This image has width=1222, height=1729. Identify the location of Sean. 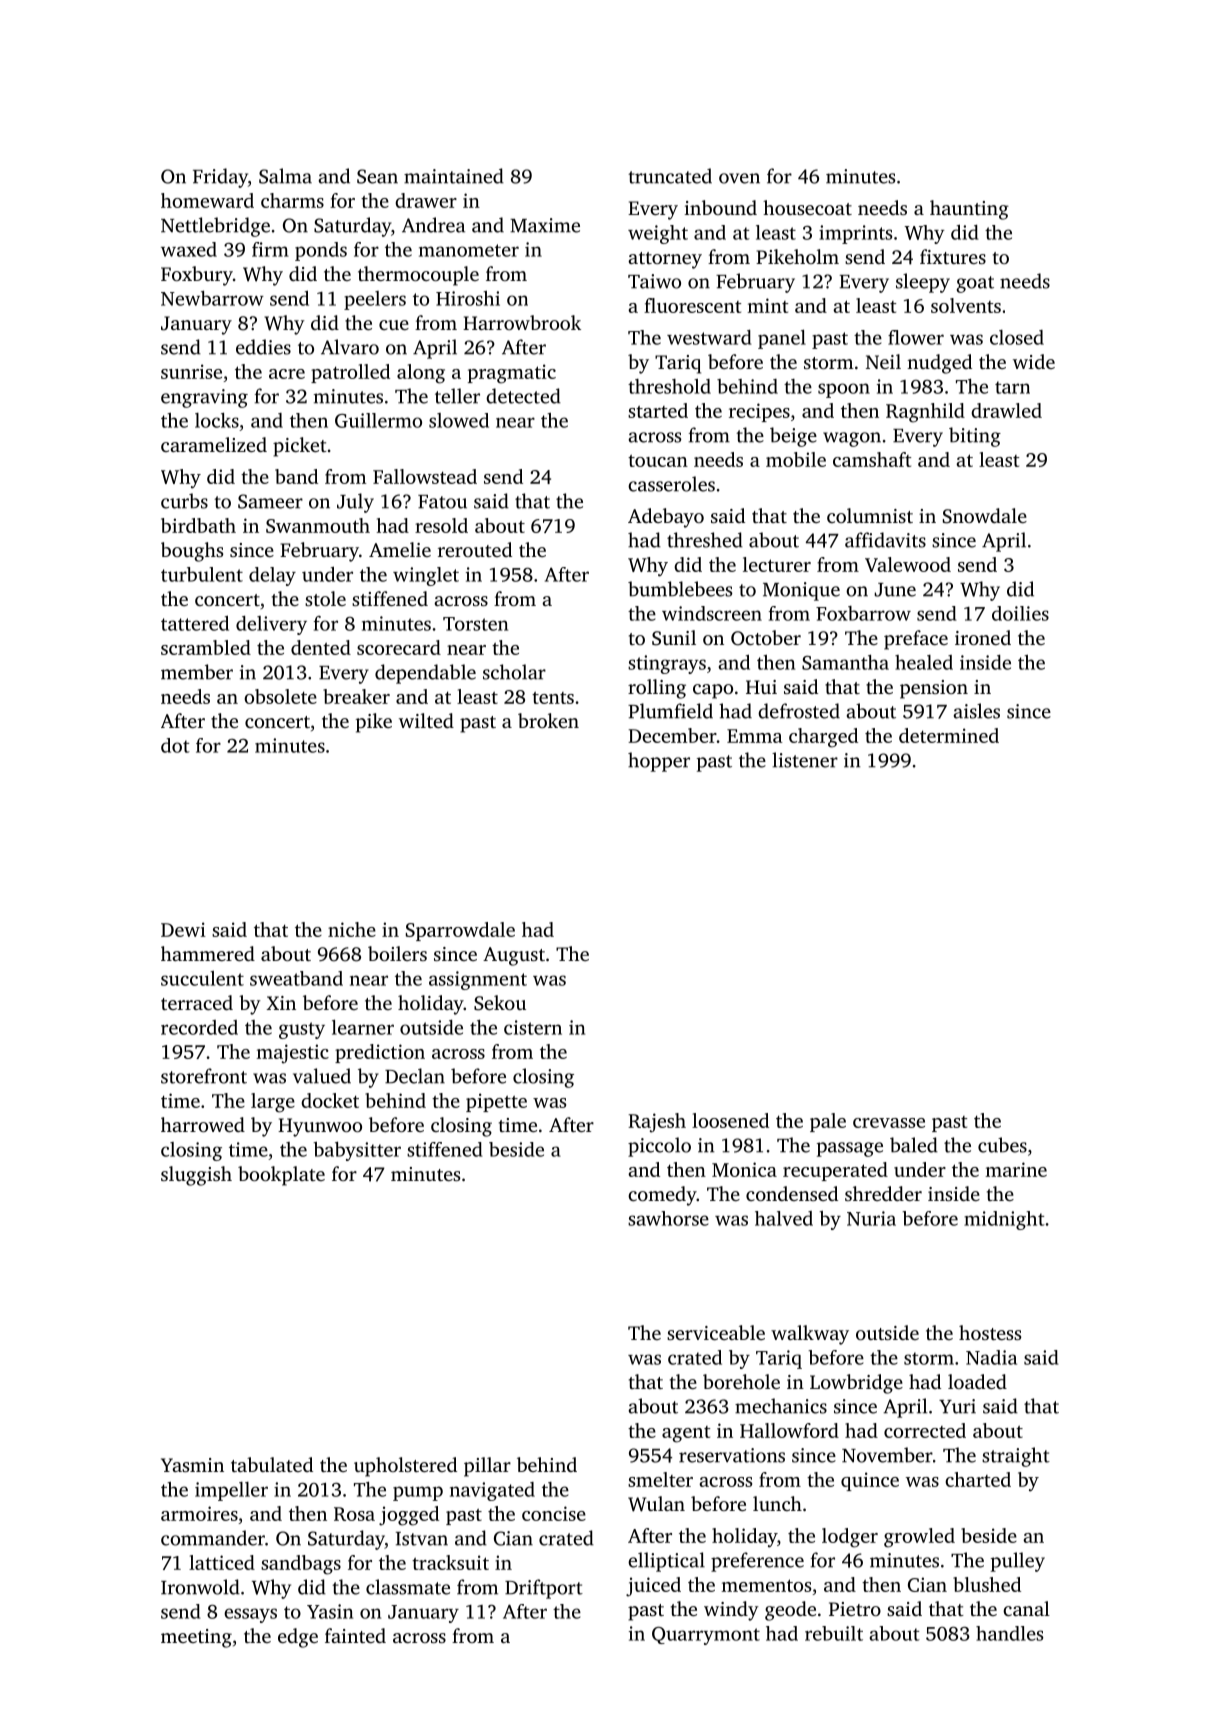
(377, 176).
